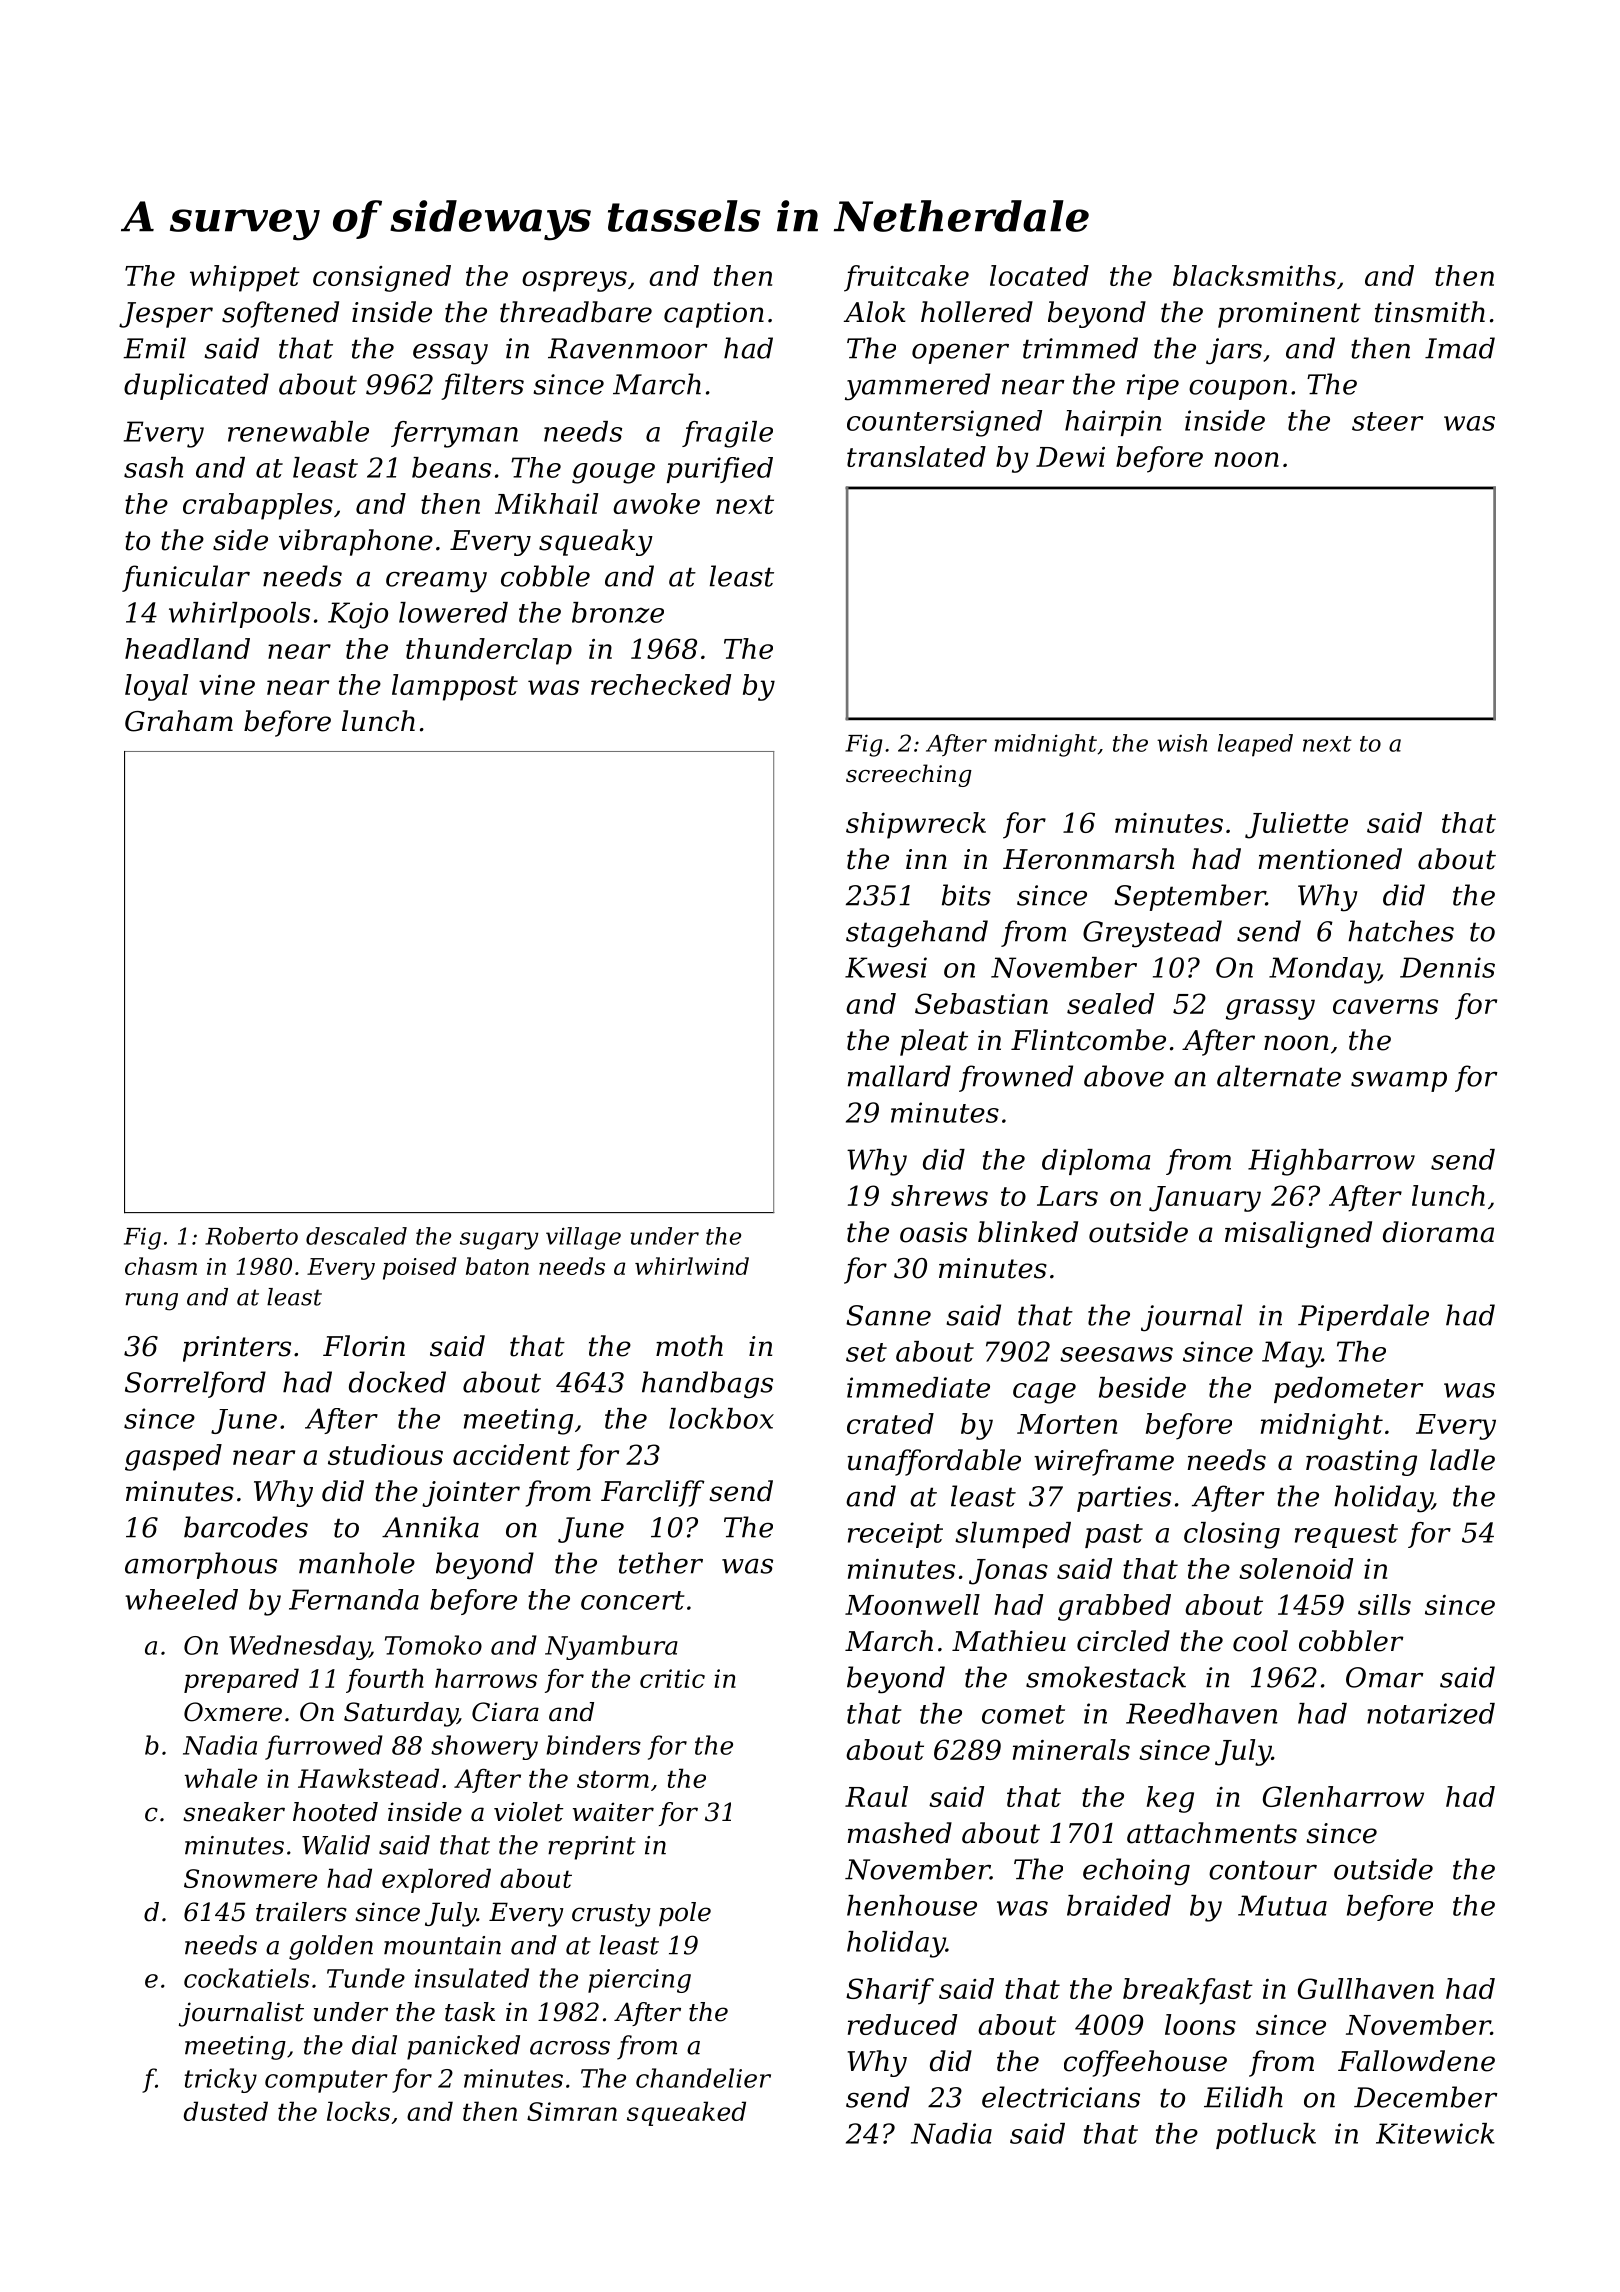 The image size is (1620, 2292). I want to click on cool, so click(1260, 1641).
